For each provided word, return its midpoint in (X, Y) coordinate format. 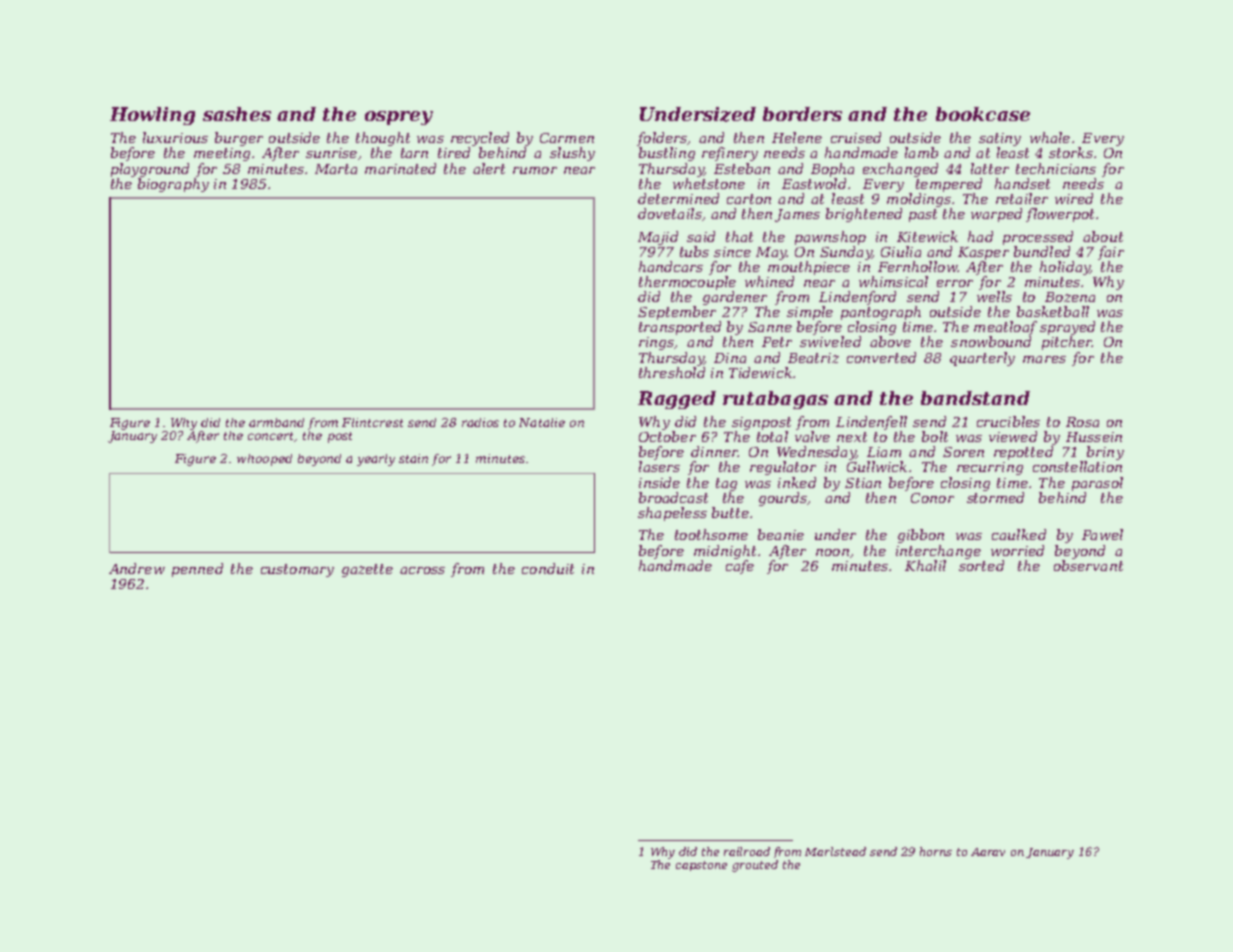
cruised (856, 137)
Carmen (567, 138)
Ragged (677, 400)
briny (1105, 453)
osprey (399, 118)
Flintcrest (372, 422)
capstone (701, 866)
